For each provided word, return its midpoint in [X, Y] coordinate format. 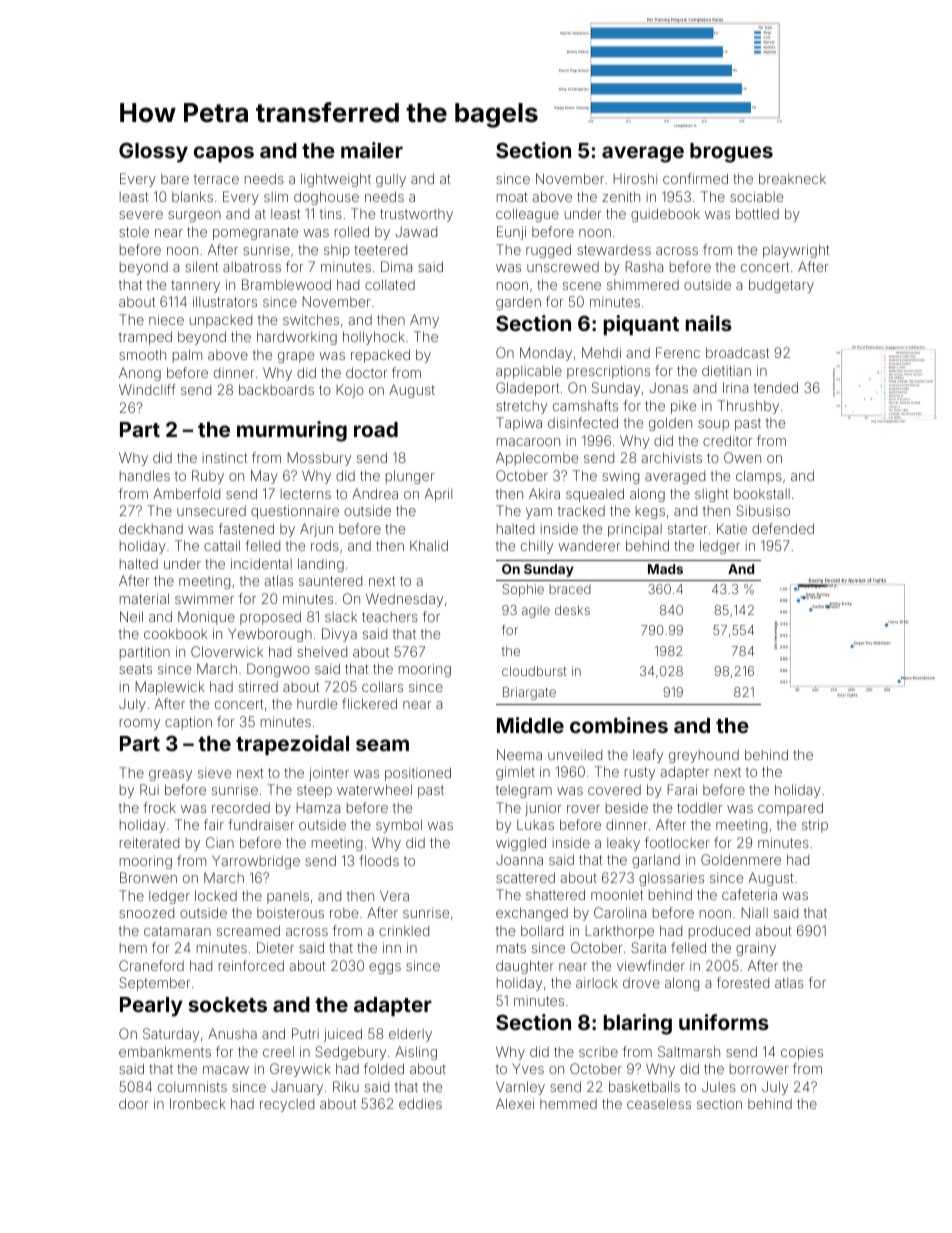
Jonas [669, 388]
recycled [287, 1105]
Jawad [416, 232]
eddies [420, 1103]
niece [166, 319]
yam [539, 513]
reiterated [149, 842]
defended [783, 528]
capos [224, 154]
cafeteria [749, 894]
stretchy [521, 407]
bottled [757, 213]
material [144, 598]
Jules [719, 1086]
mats [511, 948]
